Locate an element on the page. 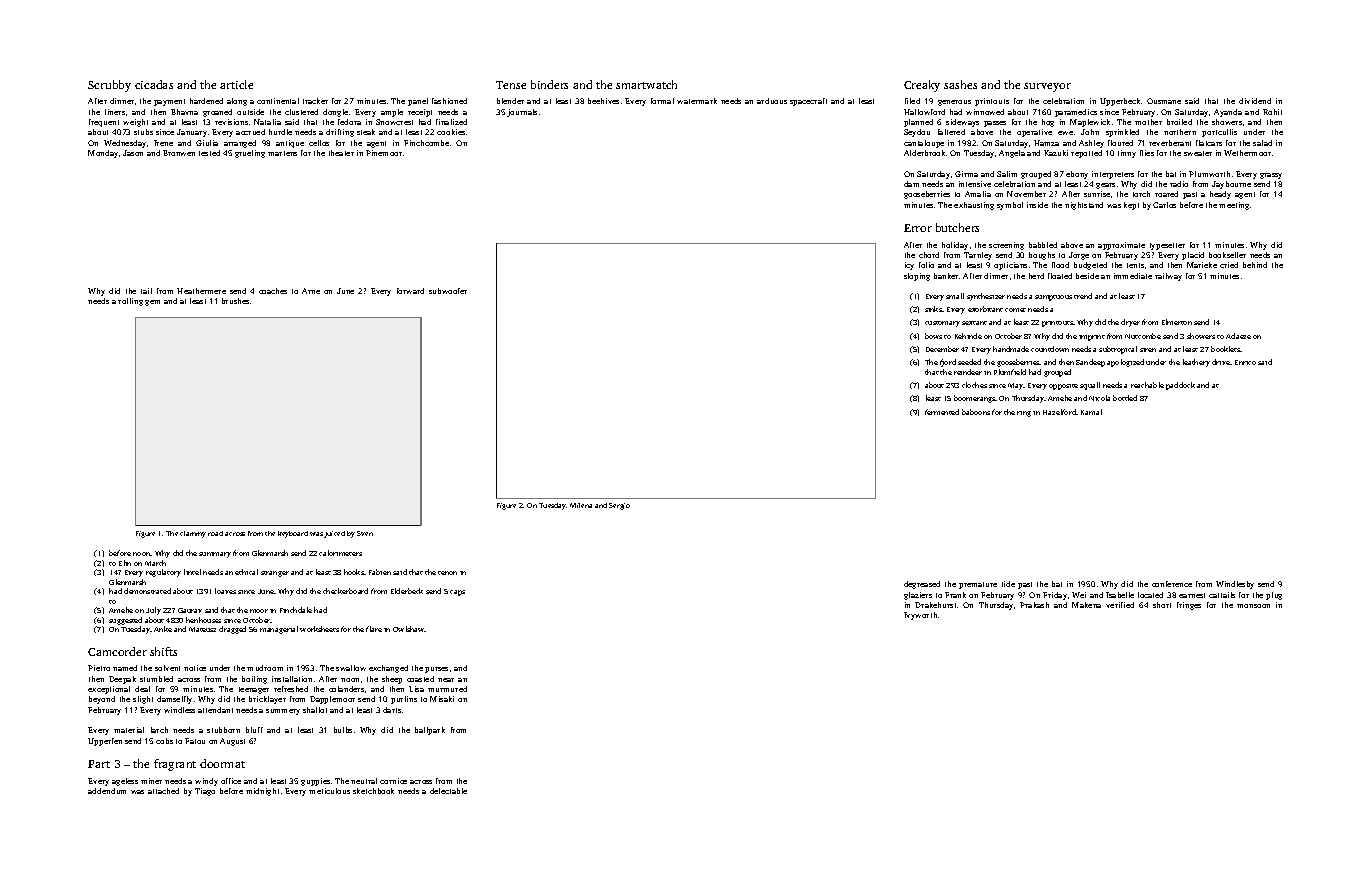 This image has width=1372, height=887. Heathermere is located at coordinates (201, 291).
